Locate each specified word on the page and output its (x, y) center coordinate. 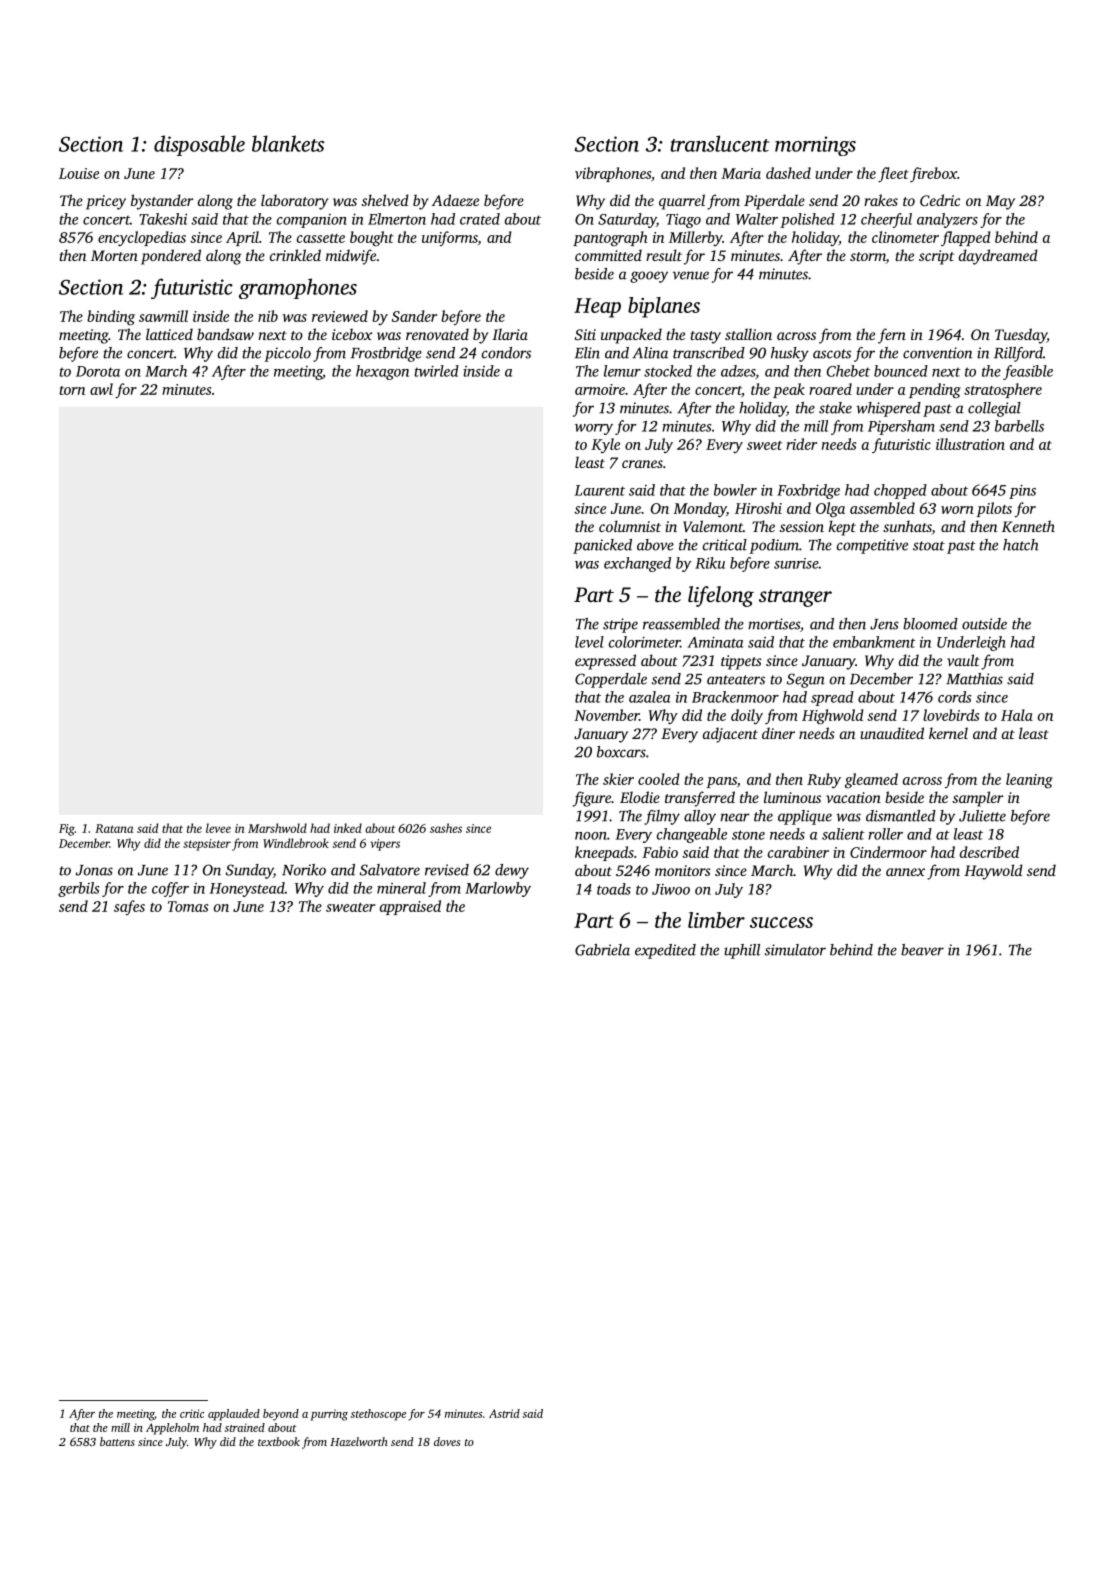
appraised (410, 907)
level (589, 642)
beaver (922, 950)
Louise (79, 173)
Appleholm (172, 1429)
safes (129, 907)
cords (954, 697)
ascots (832, 354)
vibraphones (613, 174)
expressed (605, 662)
